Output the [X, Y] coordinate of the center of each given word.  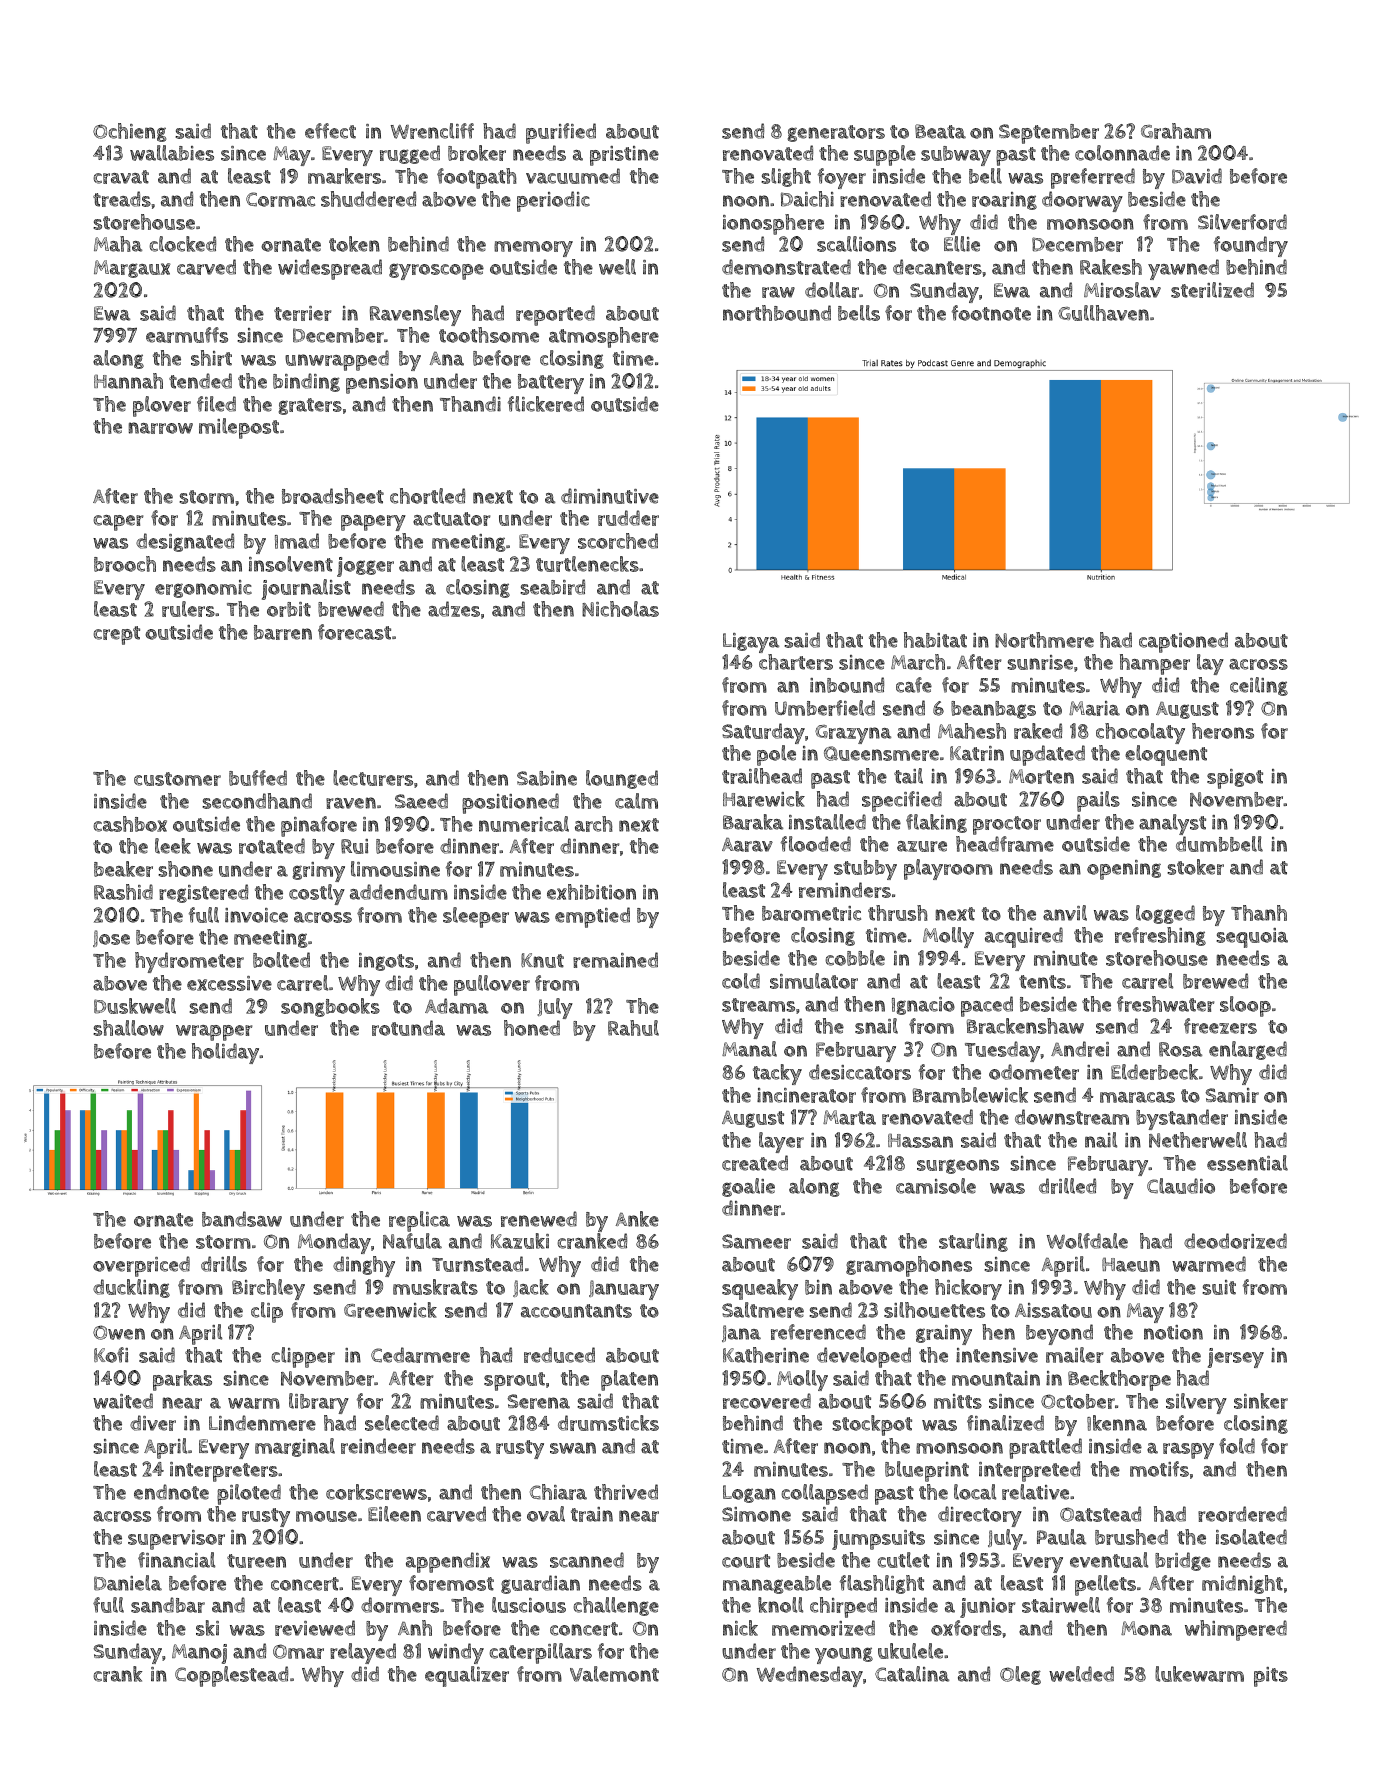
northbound [777, 313]
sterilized [1212, 290]
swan [573, 1448]
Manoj [199, 1654]
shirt [211, 358]
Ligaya [751, 643]
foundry [1251, 246]
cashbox [130, 824]
